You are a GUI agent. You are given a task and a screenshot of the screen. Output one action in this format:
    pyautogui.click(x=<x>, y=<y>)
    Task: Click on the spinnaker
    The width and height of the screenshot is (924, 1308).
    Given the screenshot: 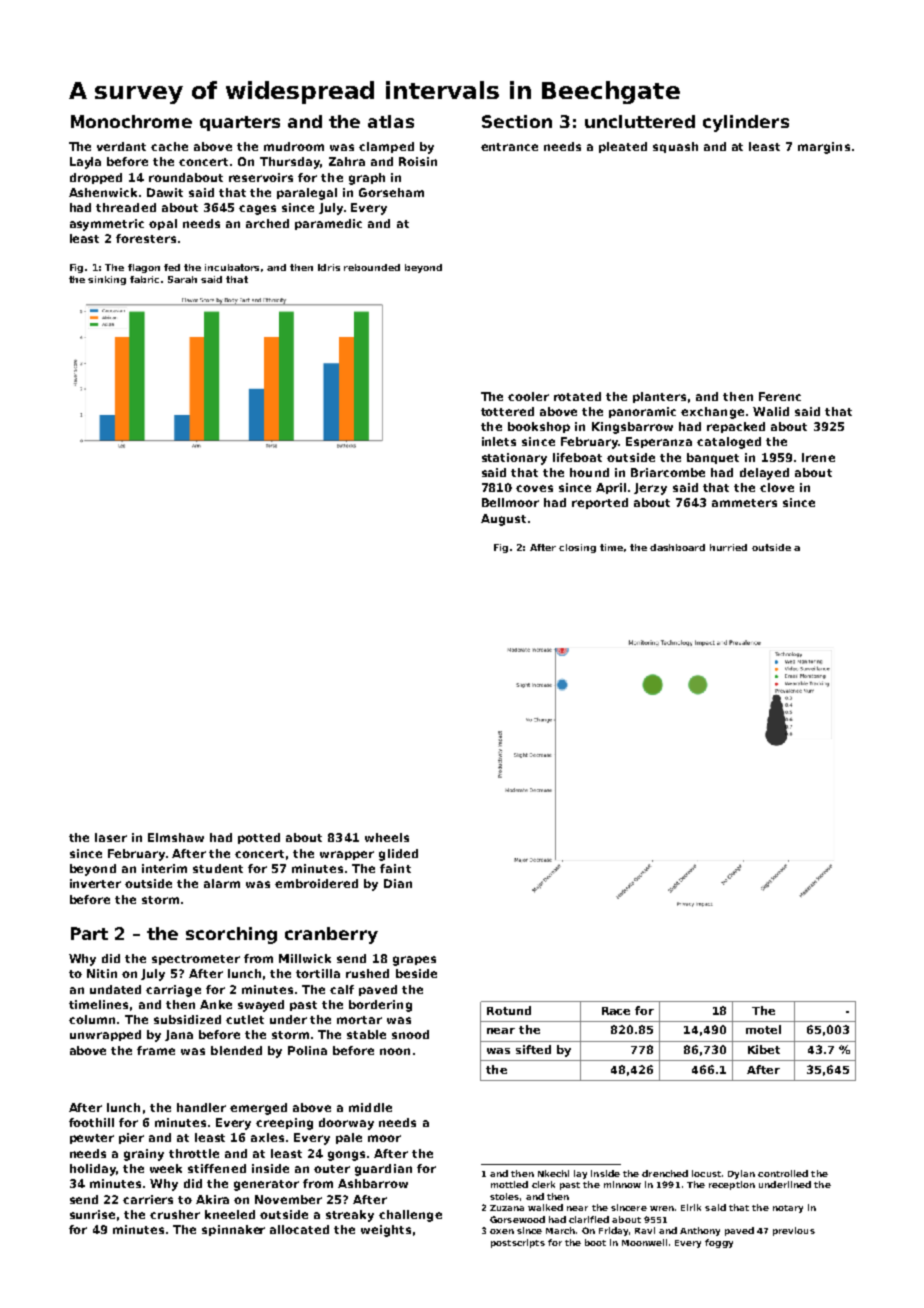 What is the action you would take?
    pyautogui.click(x=233, y=1230)
